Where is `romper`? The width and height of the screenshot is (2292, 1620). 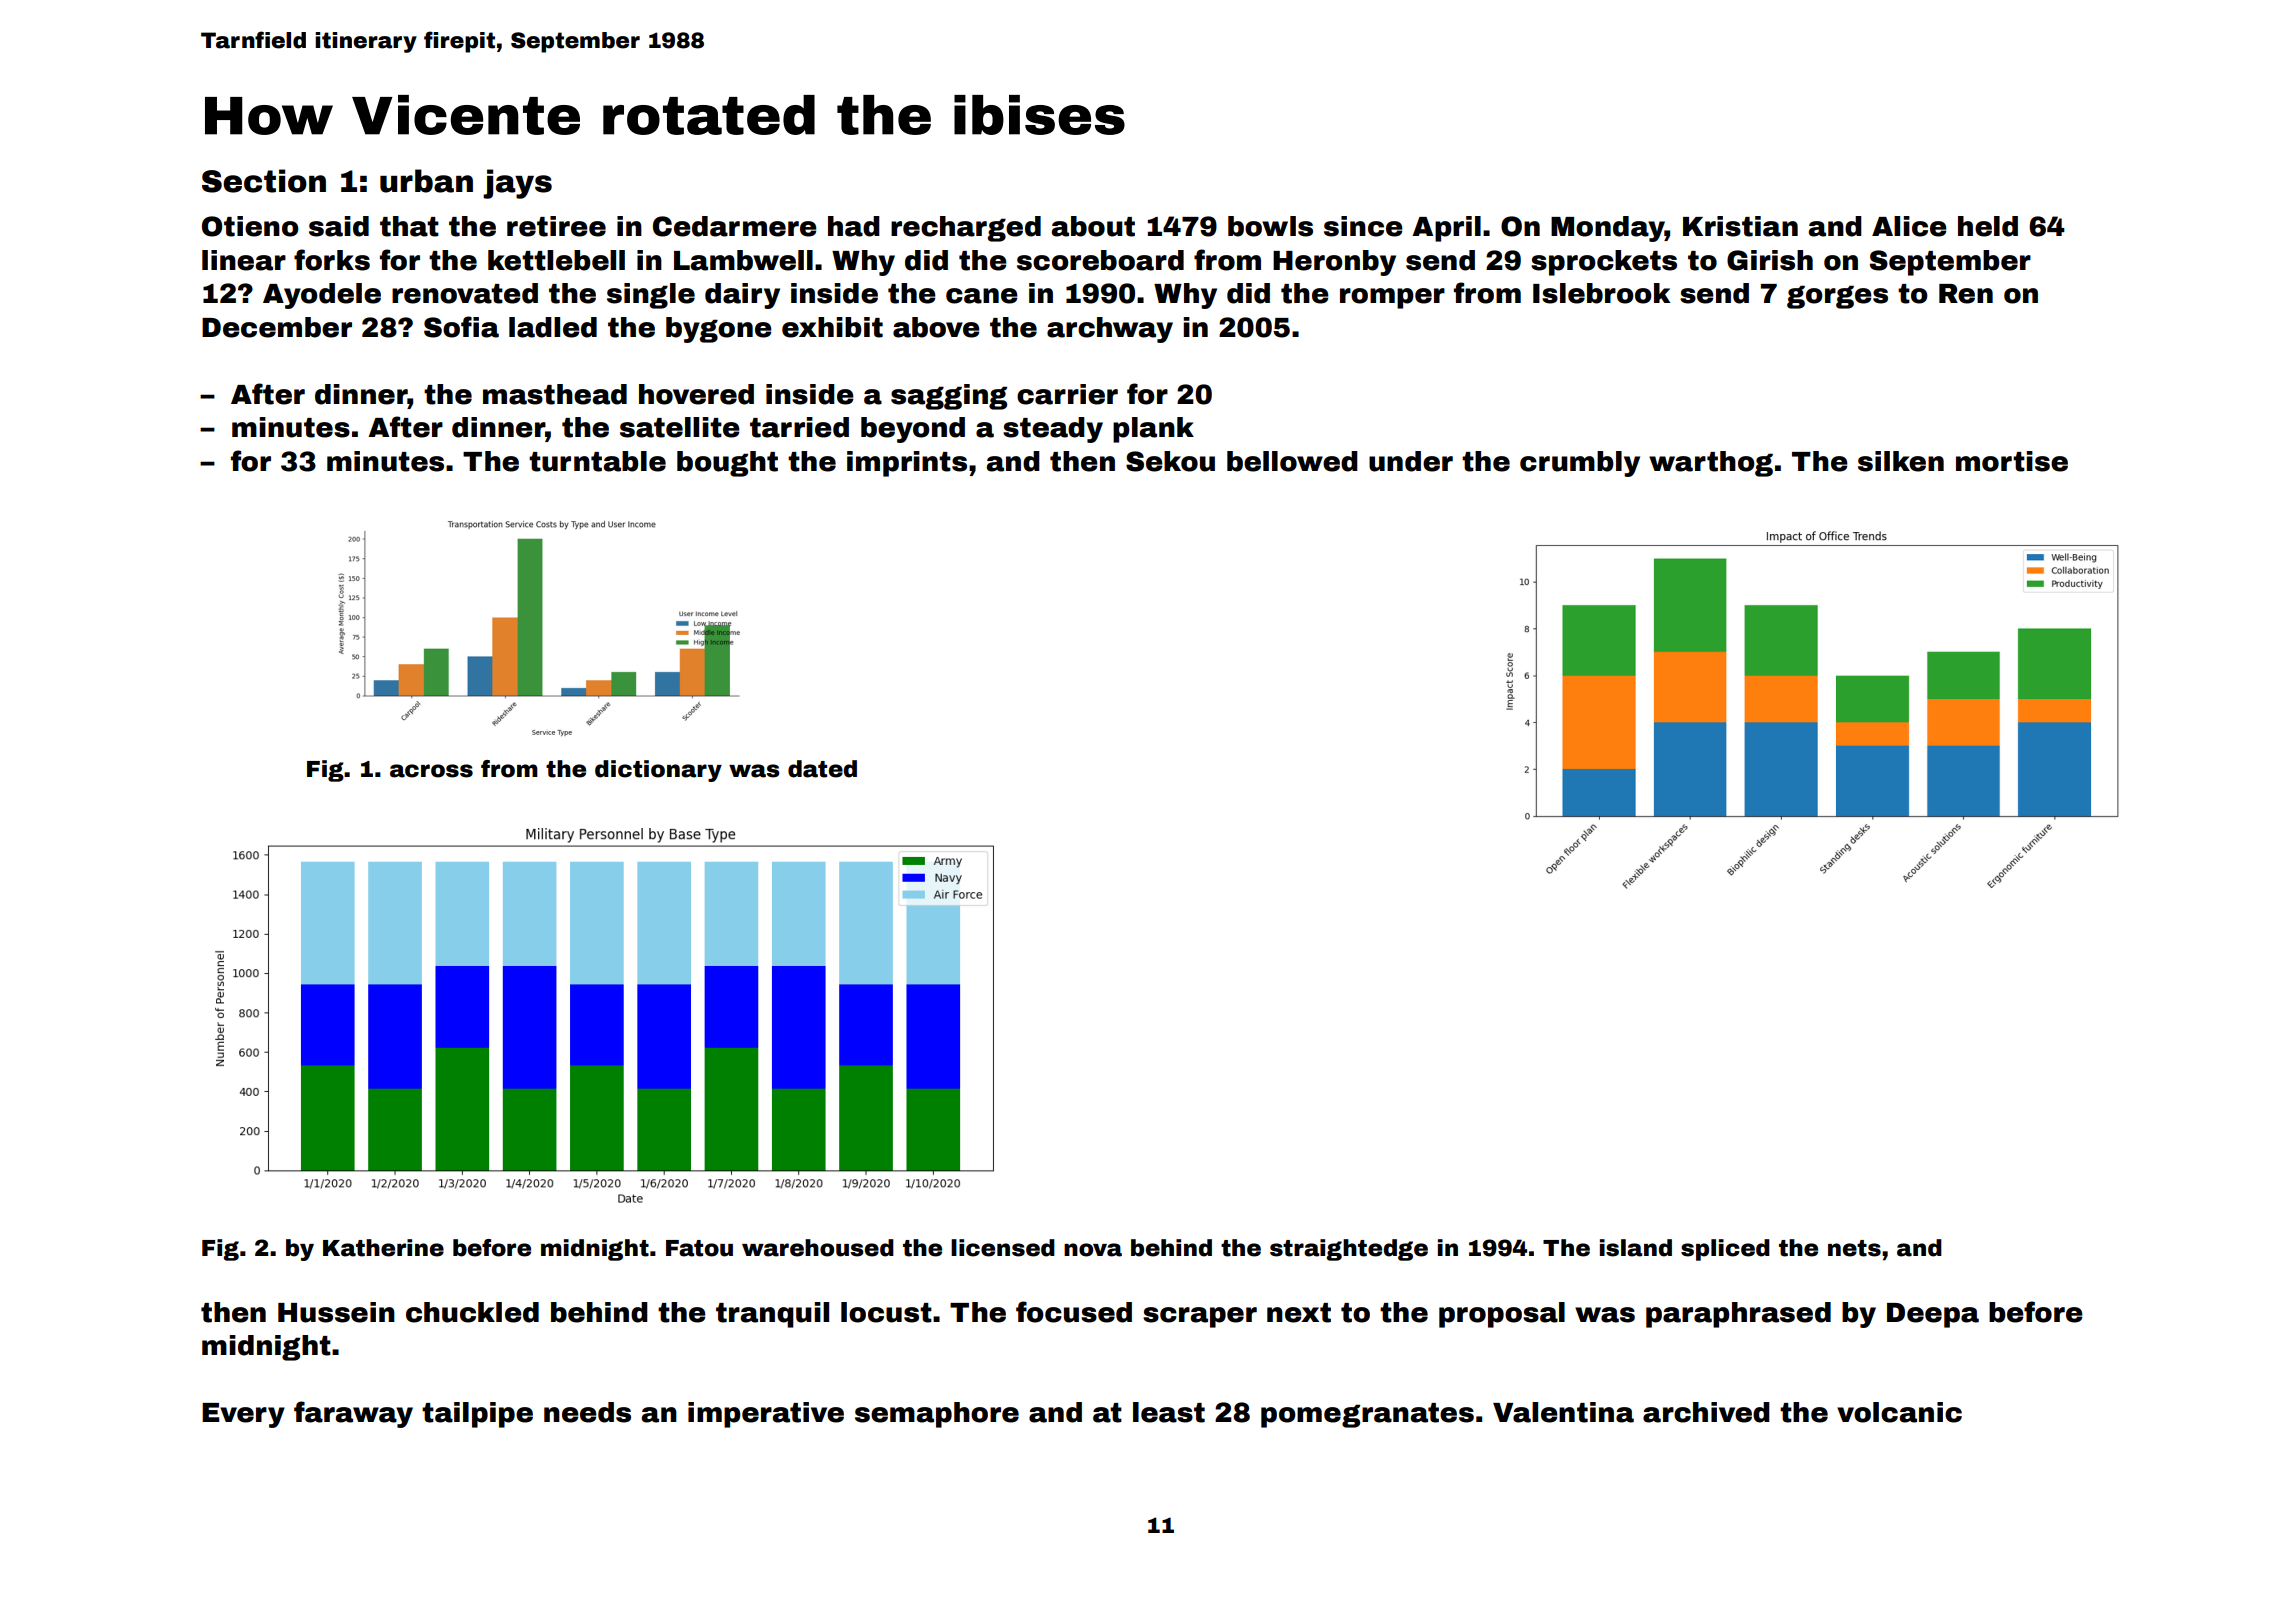 romper is located at coordinates (1392, 298).
